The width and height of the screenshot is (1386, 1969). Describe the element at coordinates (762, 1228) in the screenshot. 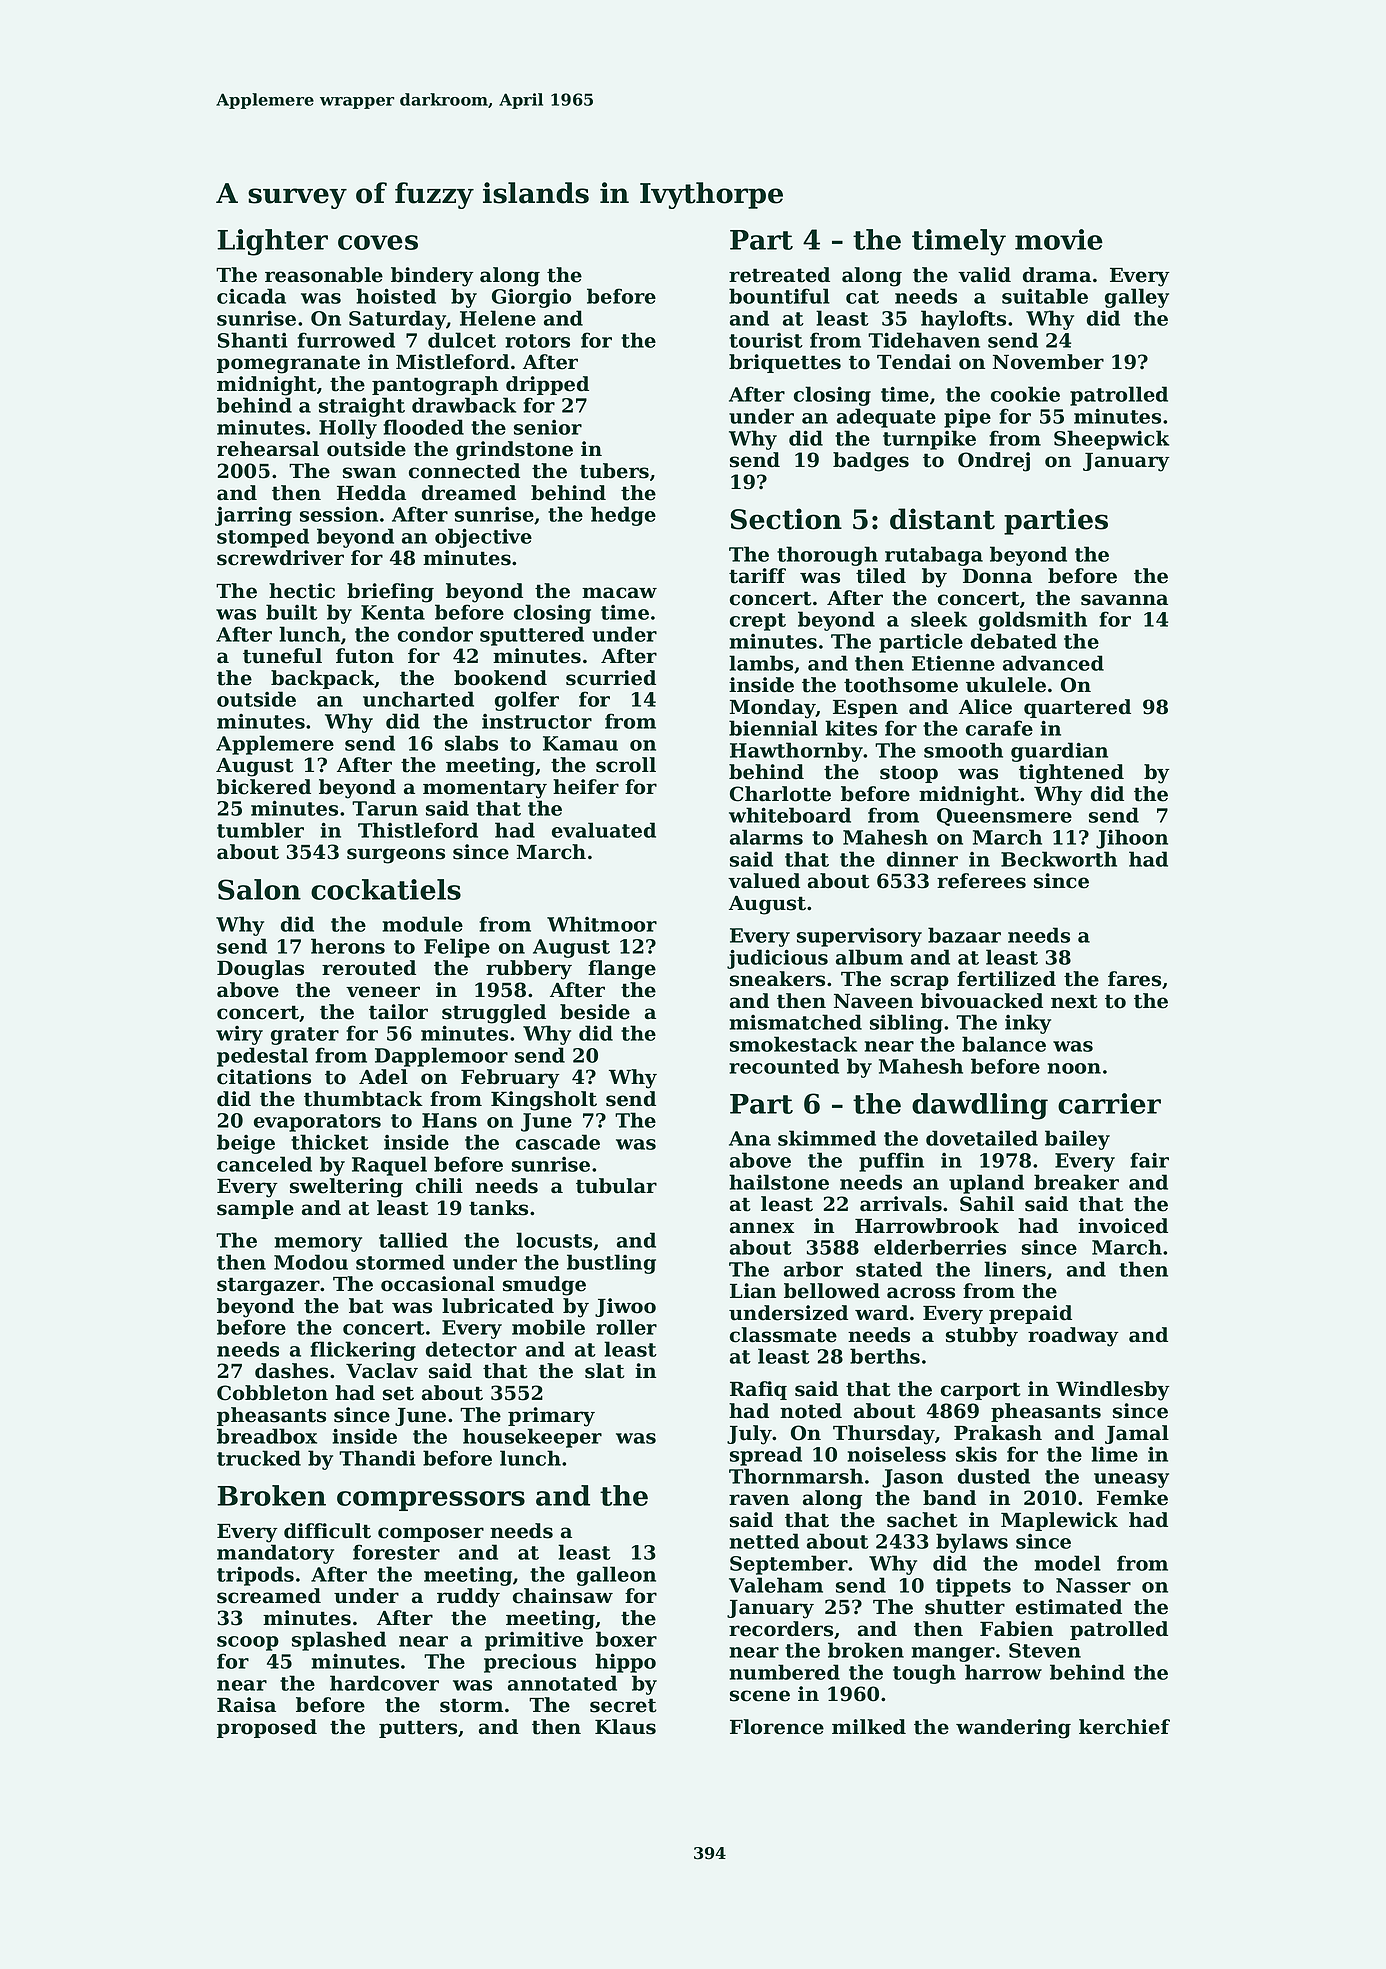

I see `annex` at that location.
